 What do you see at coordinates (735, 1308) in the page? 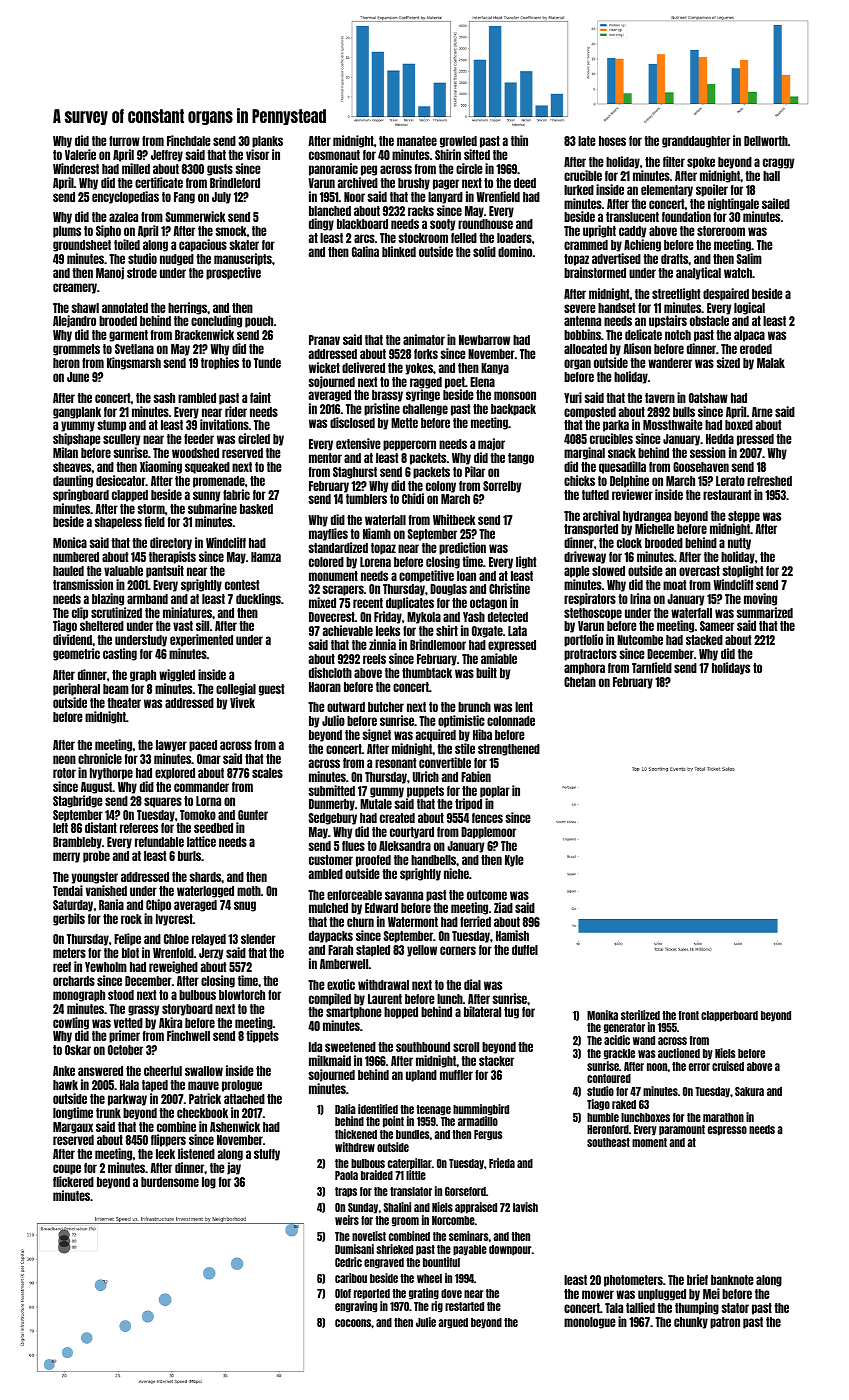
I see `stator` at bounding box center [735, 1308].
